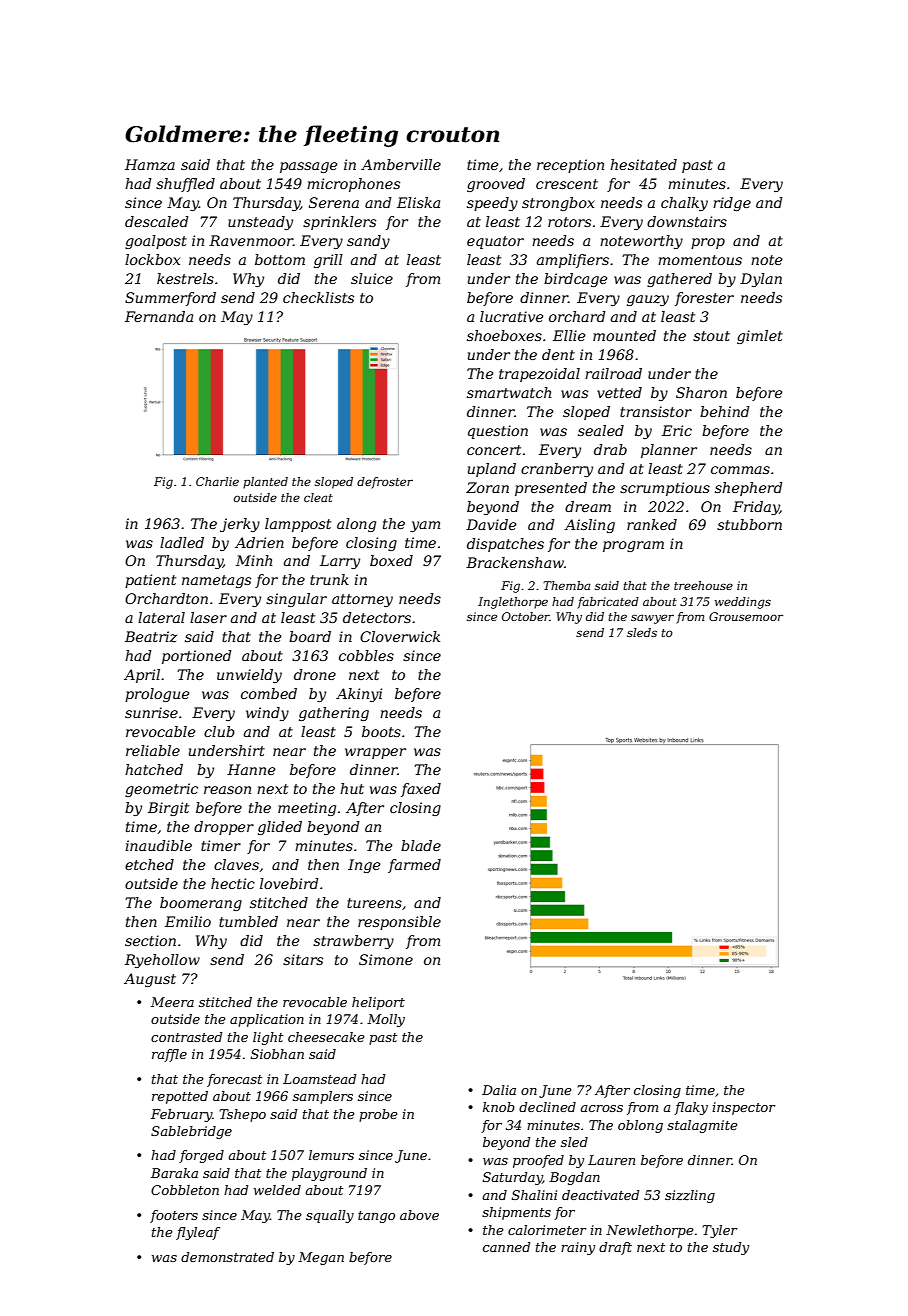  I want to click on flaky, so click(691, 1108).
